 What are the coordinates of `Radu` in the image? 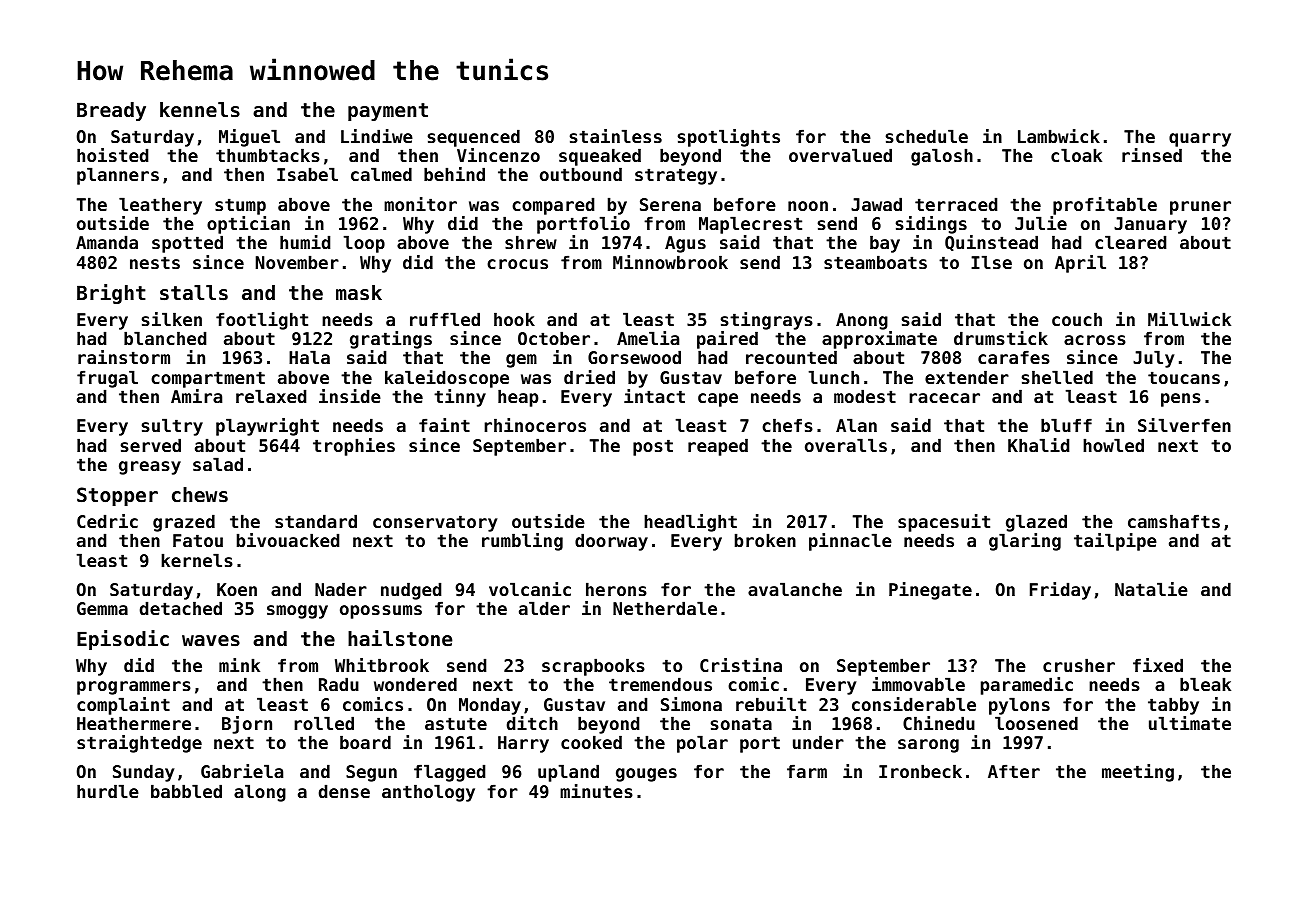 It's located at (339, 684).
